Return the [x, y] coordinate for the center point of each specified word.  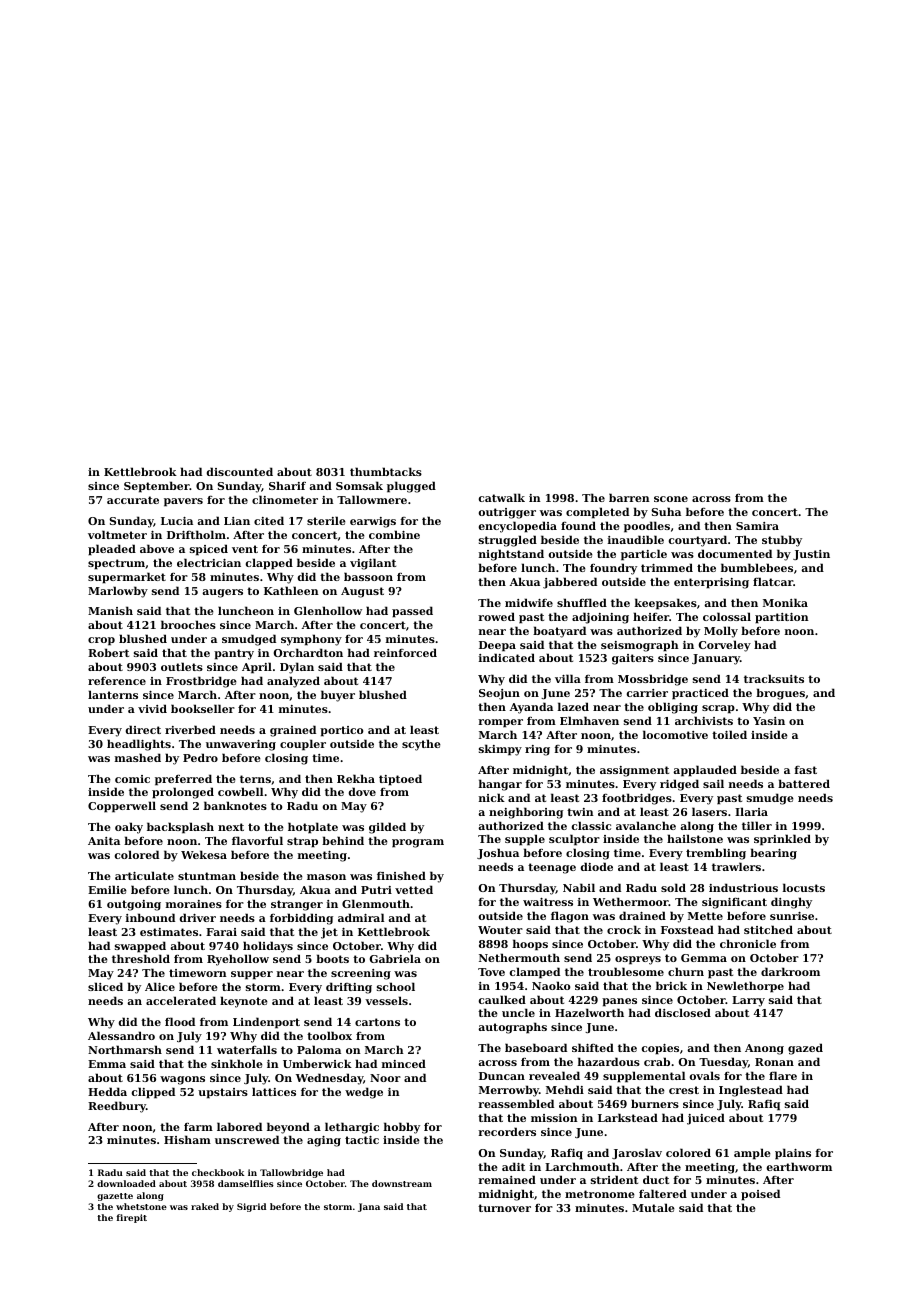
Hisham [187, 1139]
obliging [673, 708]
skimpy [500, 750]
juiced [706, 1119]
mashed [138, 757]
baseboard [536, 1047]
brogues [780, 694]
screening [361, 974]
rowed [496, 616]
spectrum [116, 564]
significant [734, 903]
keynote [244, 1002]
